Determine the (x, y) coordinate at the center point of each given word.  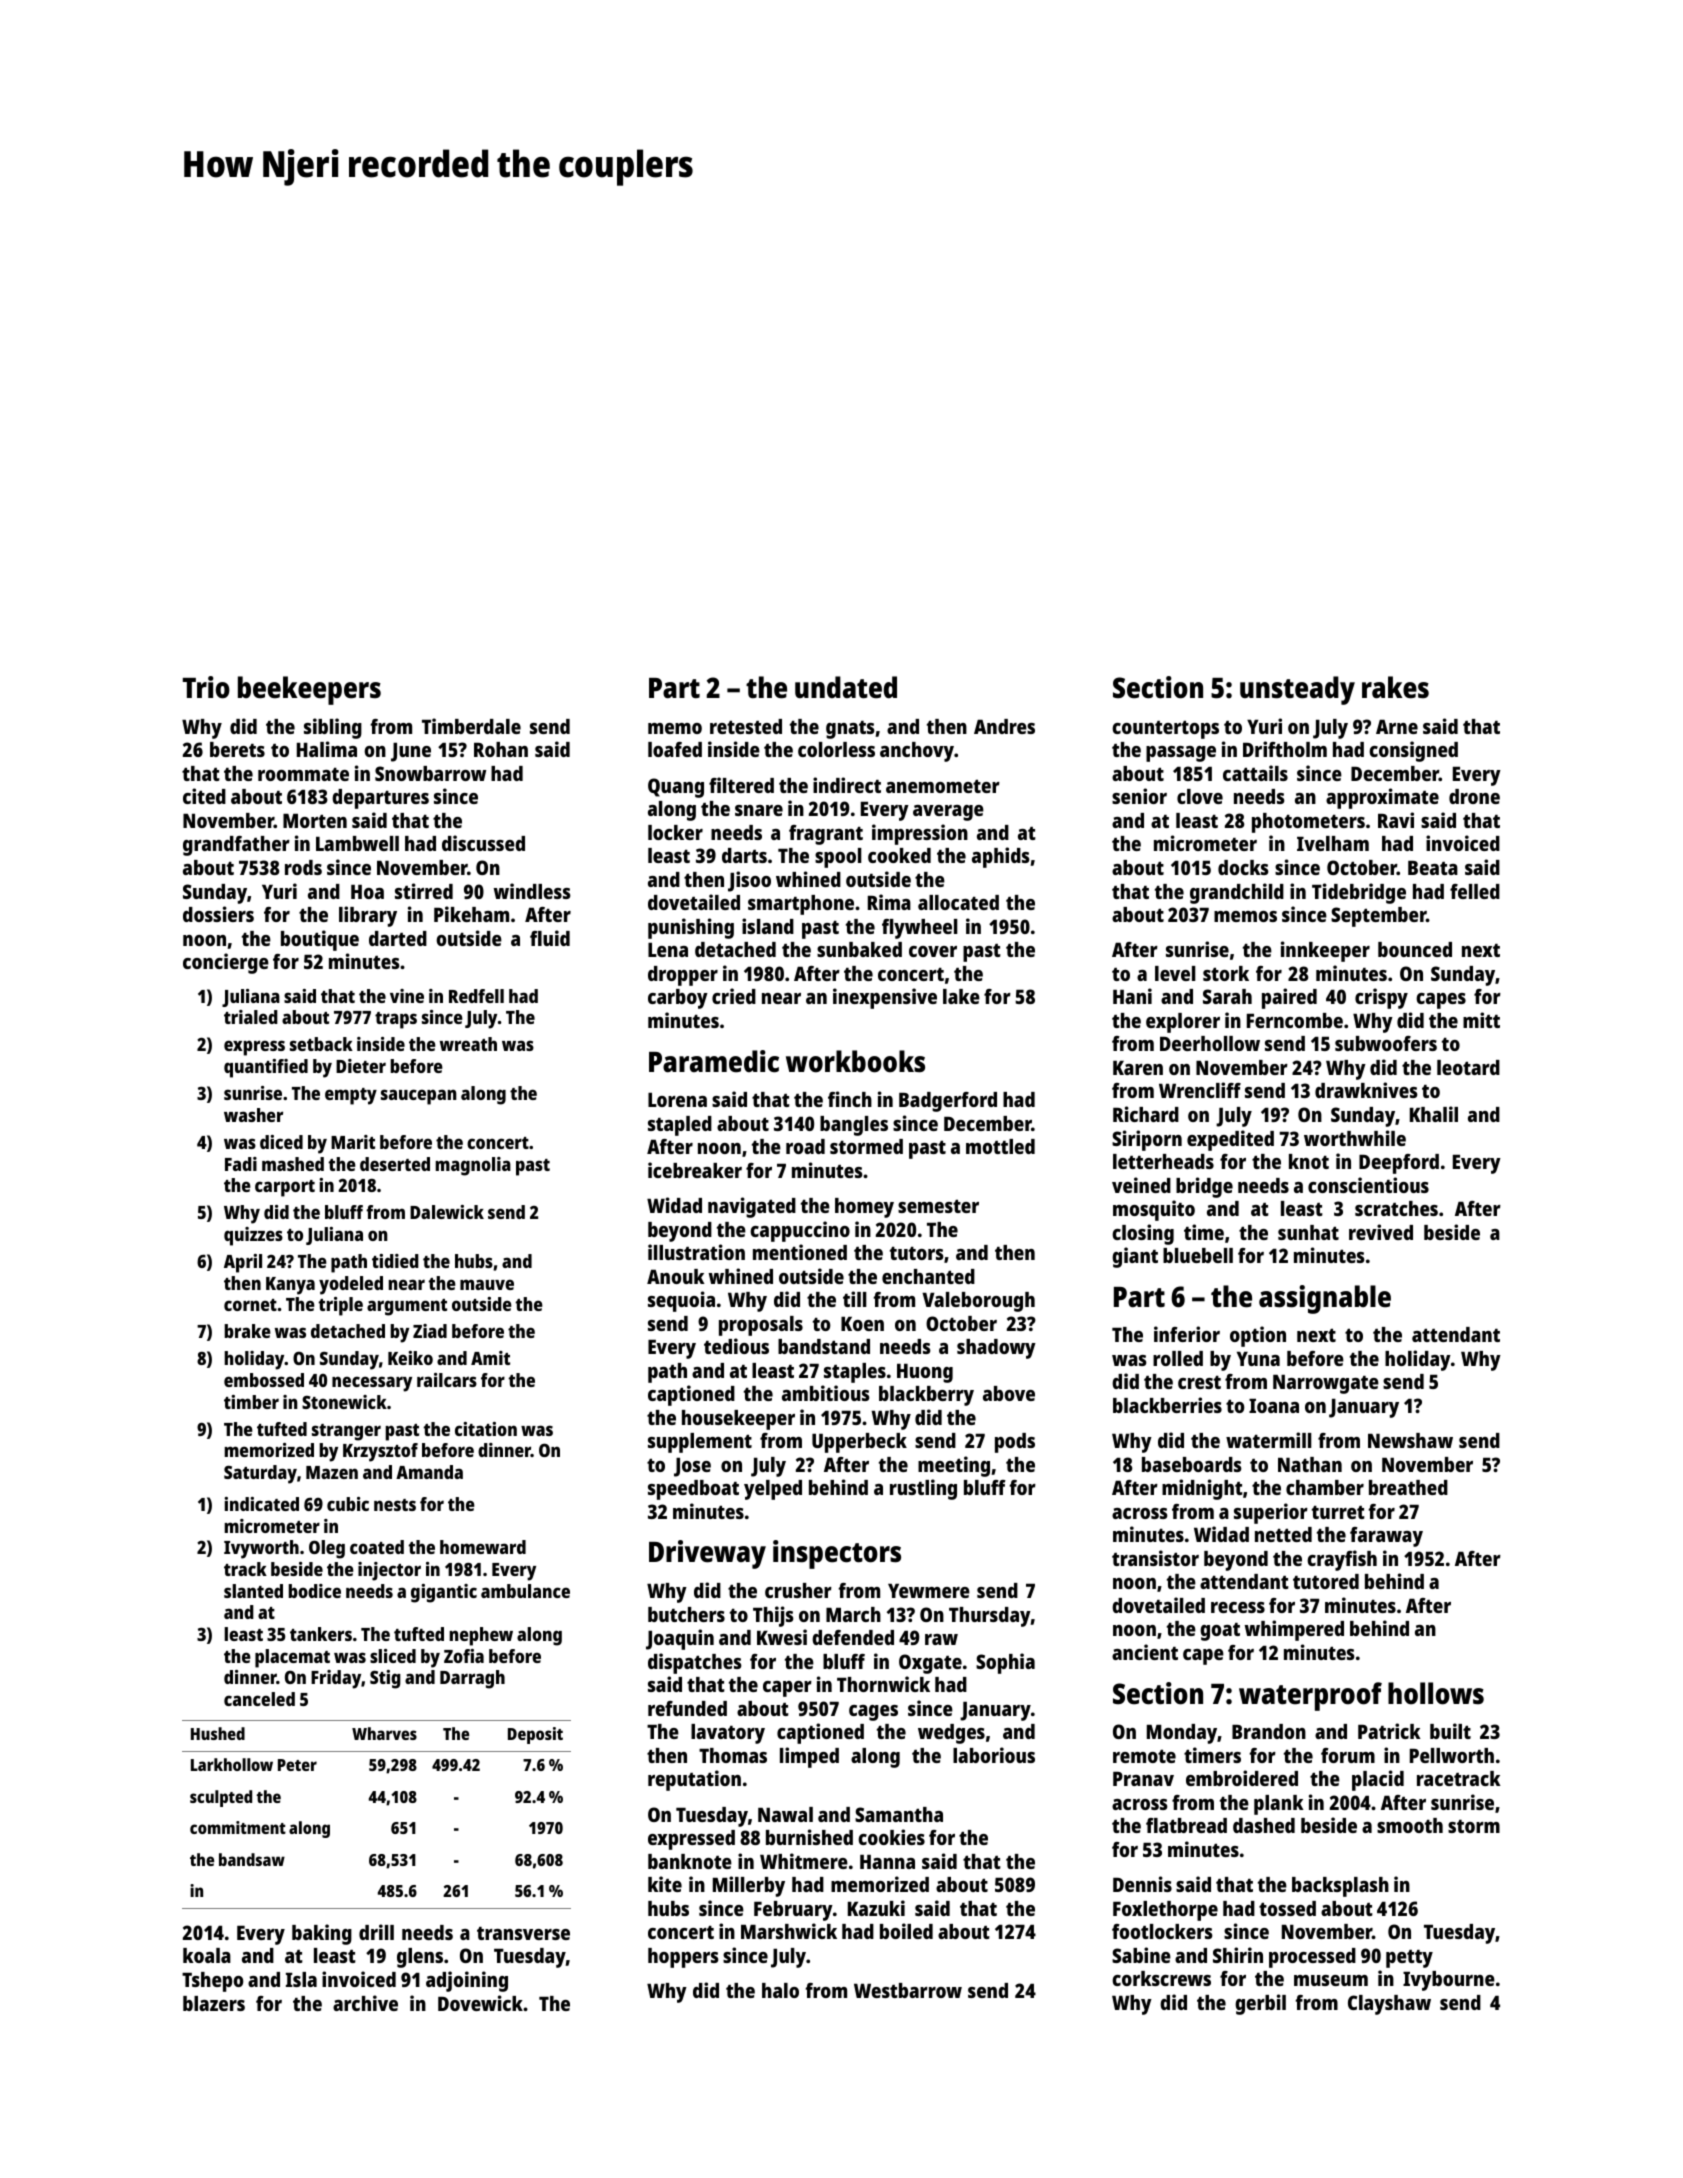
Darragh (472, 1679)
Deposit (535, 1735)
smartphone (801, 905)
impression (920, 834)
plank (1279, 1805)
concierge (226, 963)
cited (204, 796)
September (1378, 917)
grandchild (1237, 893)
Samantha (899, 1814)
